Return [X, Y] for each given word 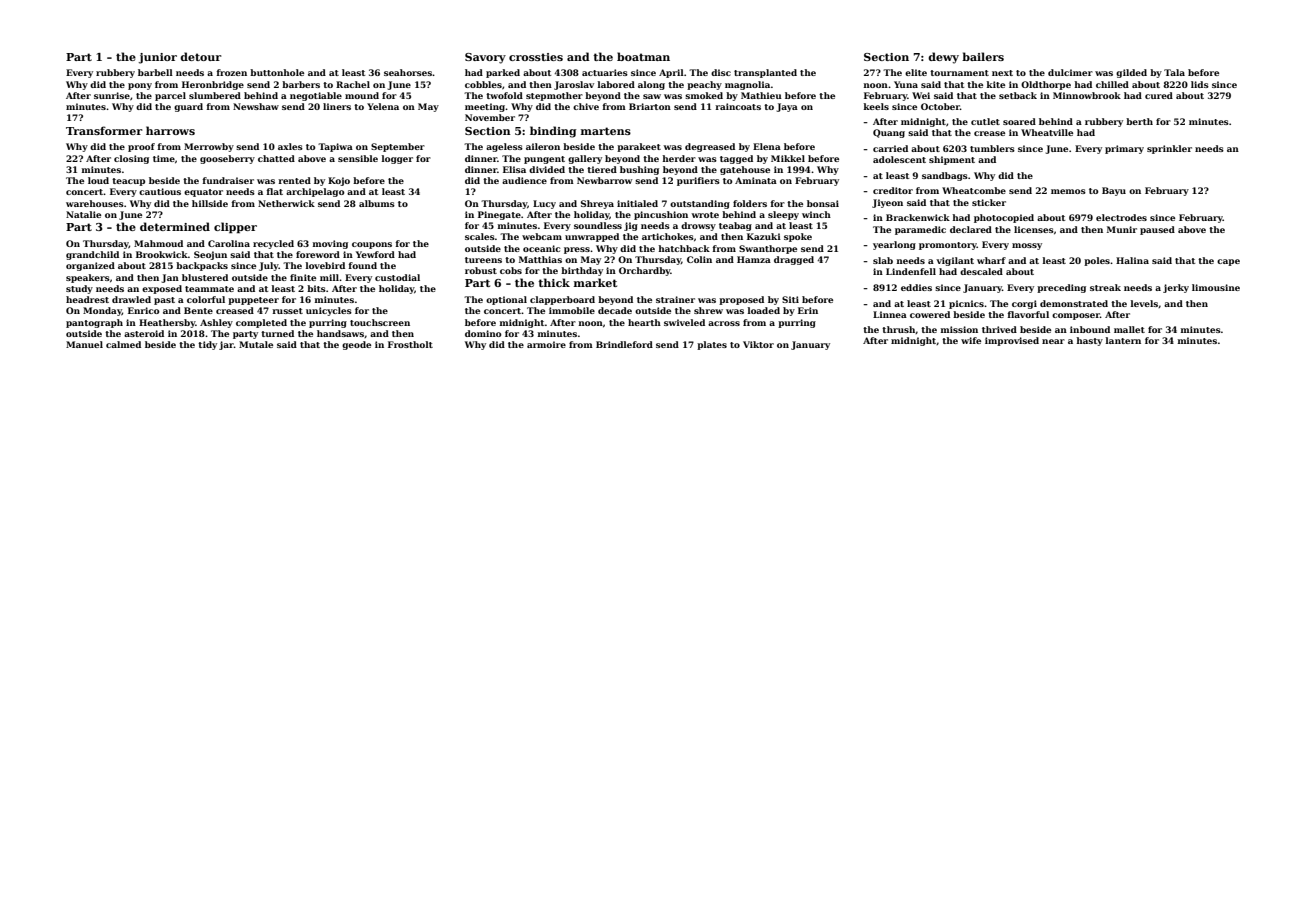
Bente [198, 310]
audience [524, 180]
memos [1068, 191]
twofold [504, 95]
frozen [231, 72]
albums [377, 203]
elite [916, 72]
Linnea [890, 314]
